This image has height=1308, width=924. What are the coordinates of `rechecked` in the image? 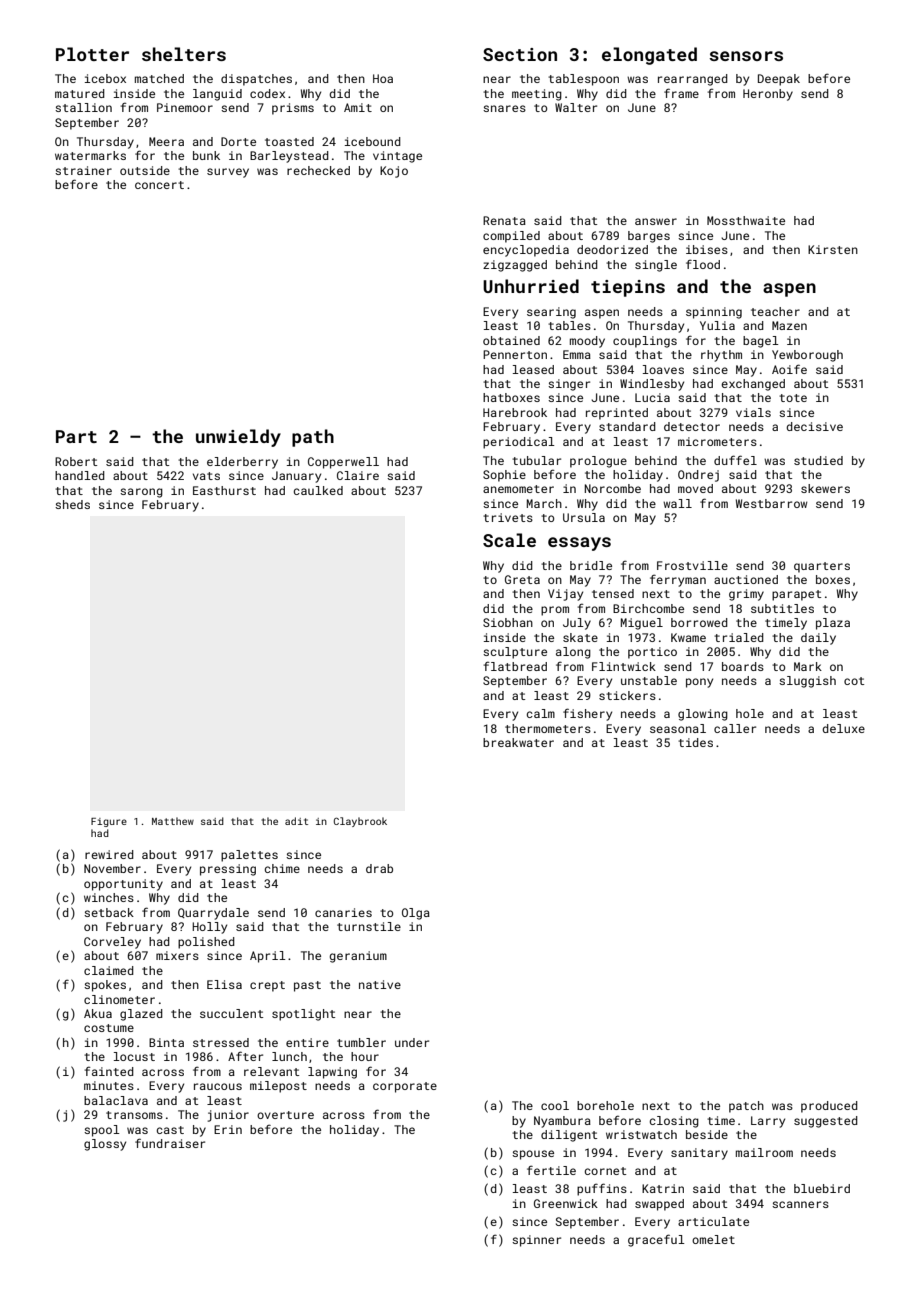 It's located at (318, 170).
